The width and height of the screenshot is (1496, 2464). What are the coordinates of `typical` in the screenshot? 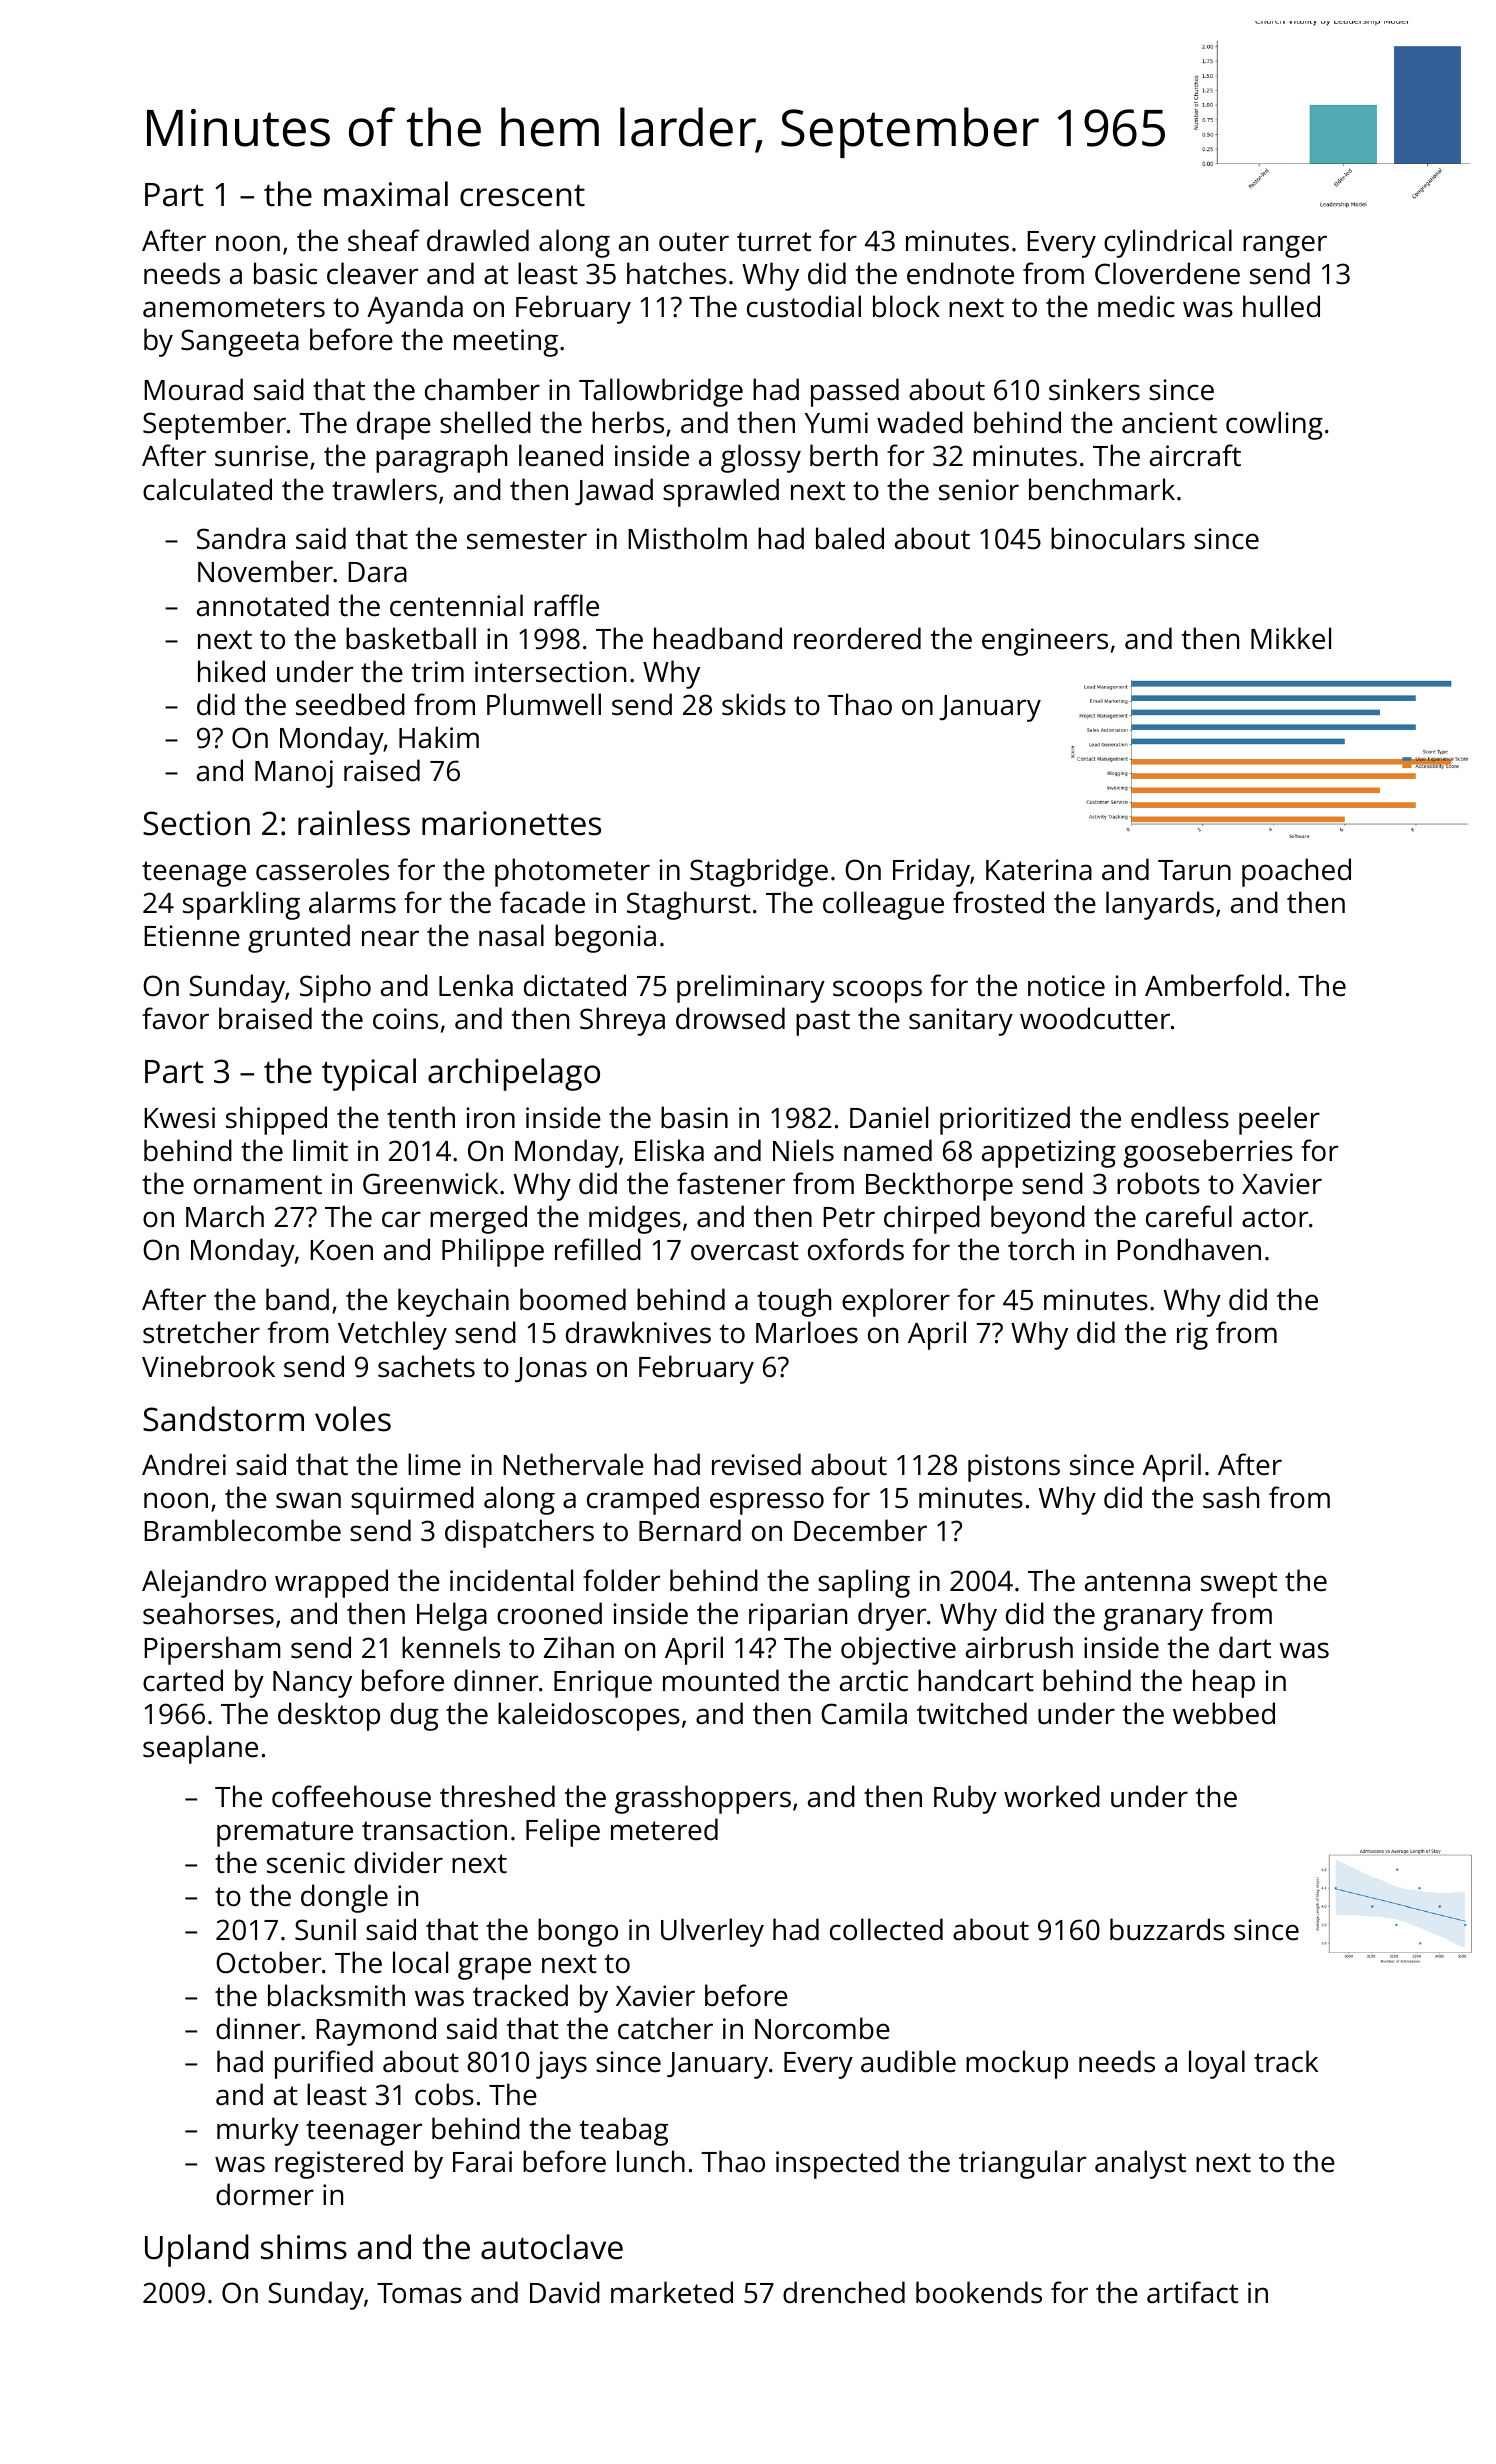 It's located at (369, 1074).
